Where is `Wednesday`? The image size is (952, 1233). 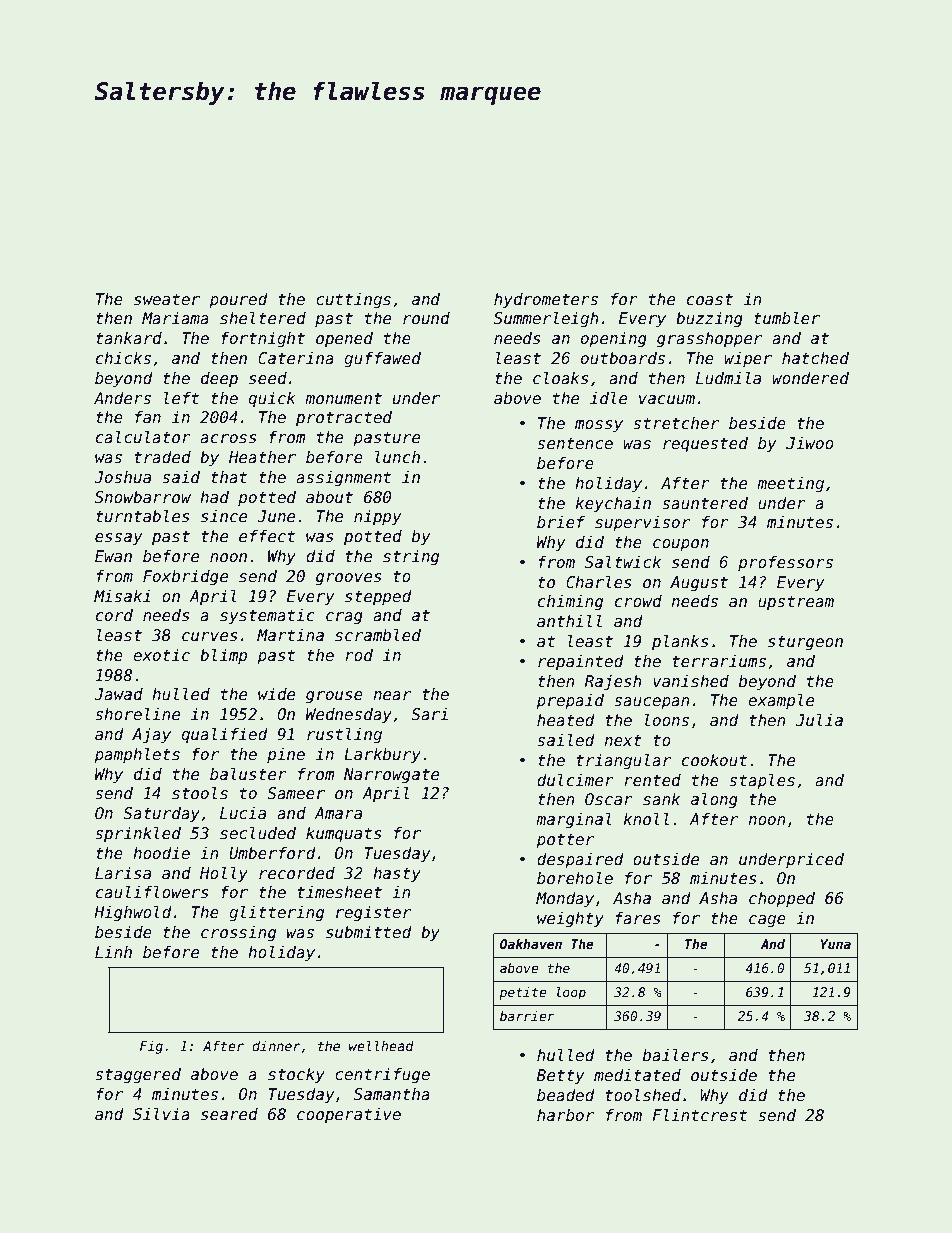 Wednesday is located at coordinates (349, 715).
